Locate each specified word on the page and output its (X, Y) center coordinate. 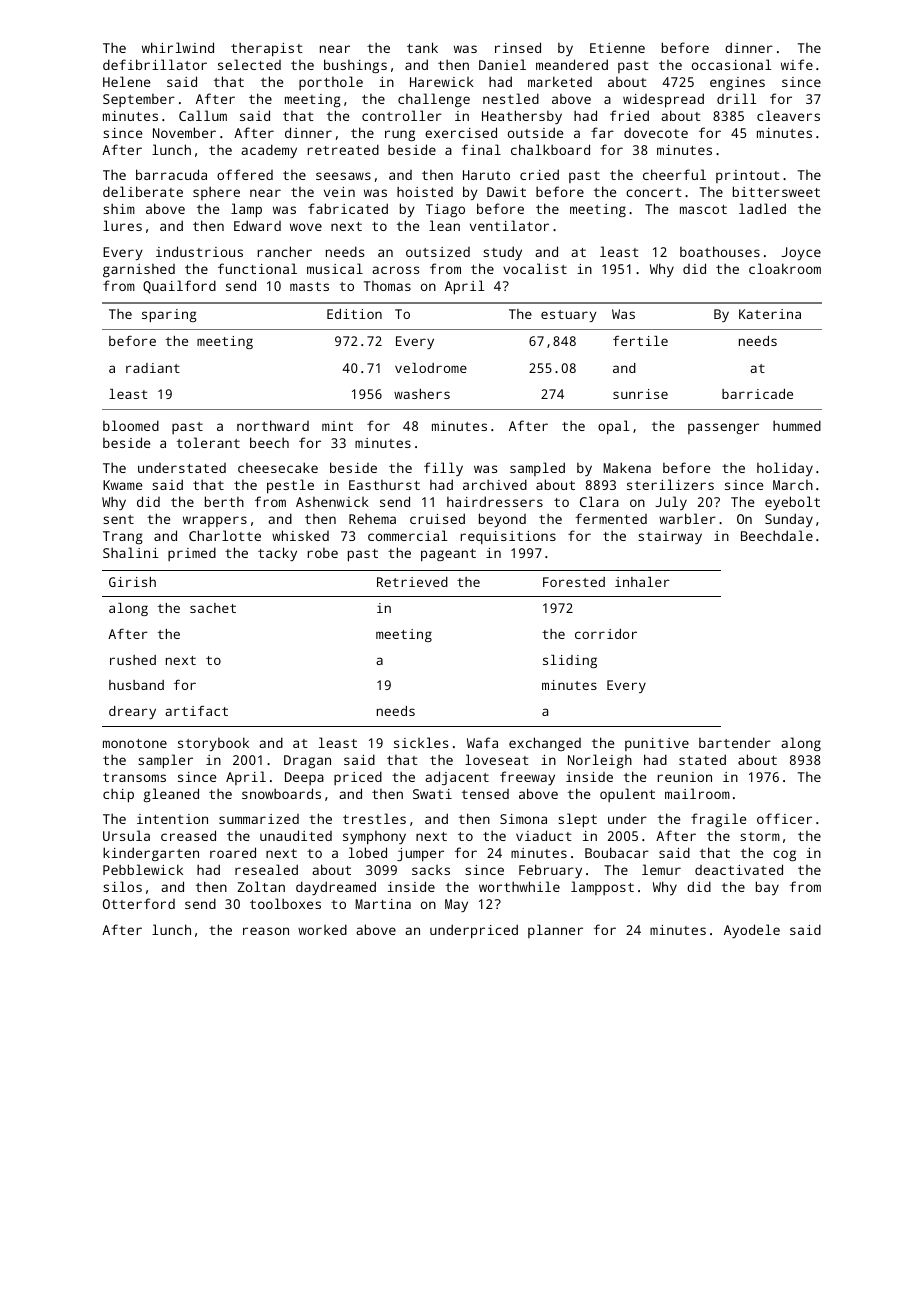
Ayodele (752, 931)
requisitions (508, 537)
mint (337, 426)
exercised (461, 132)
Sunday (789, 520)
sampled (537, 469)
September (139, 100)
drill (737, 98)
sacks (431, 870)
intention (172, 819)
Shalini (131, 552)
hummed (797, 425)
